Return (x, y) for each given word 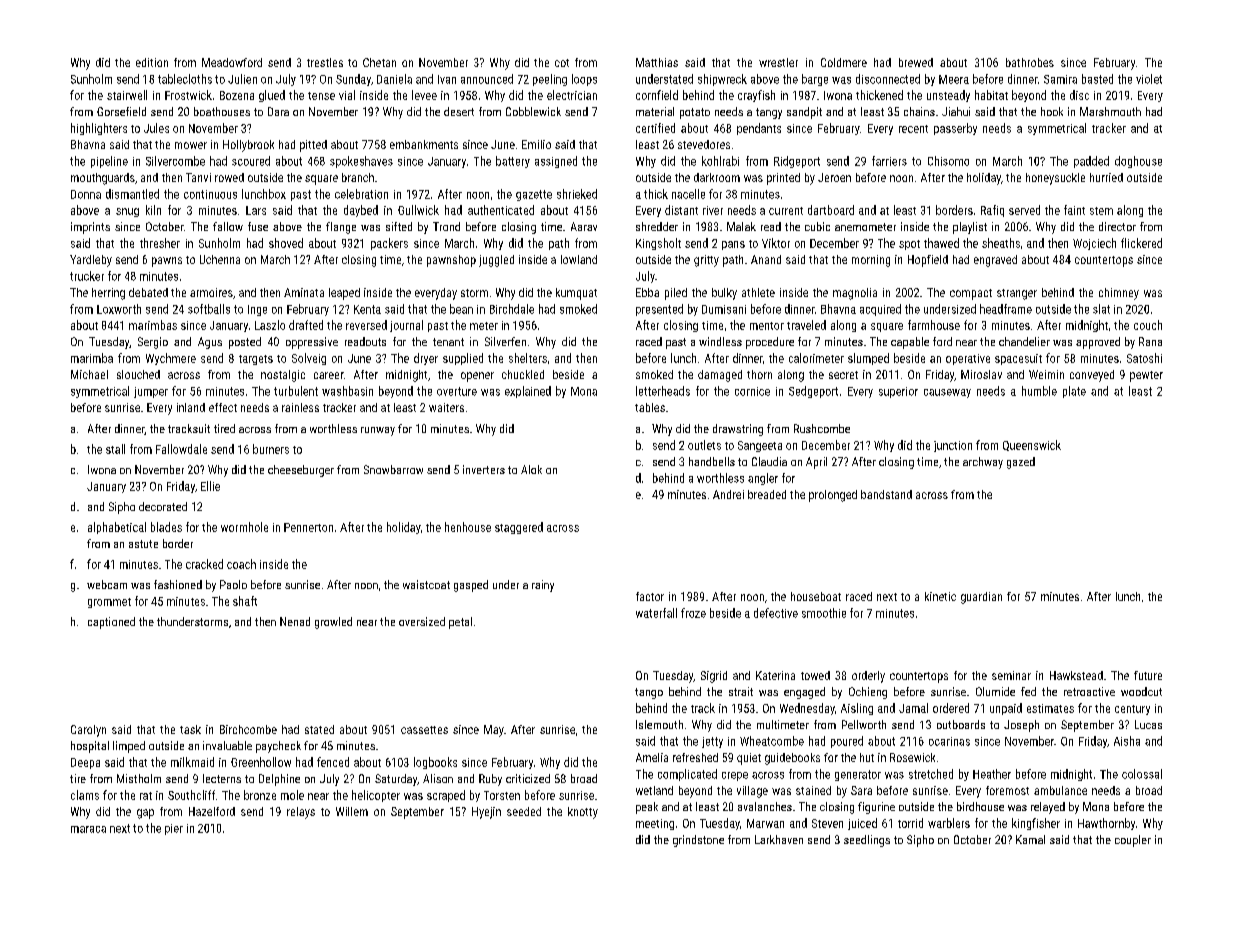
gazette (534, 195)
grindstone (698, 841)
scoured (251, 161)
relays (301, 813)
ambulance (1060, 790)
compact (971, 294)
